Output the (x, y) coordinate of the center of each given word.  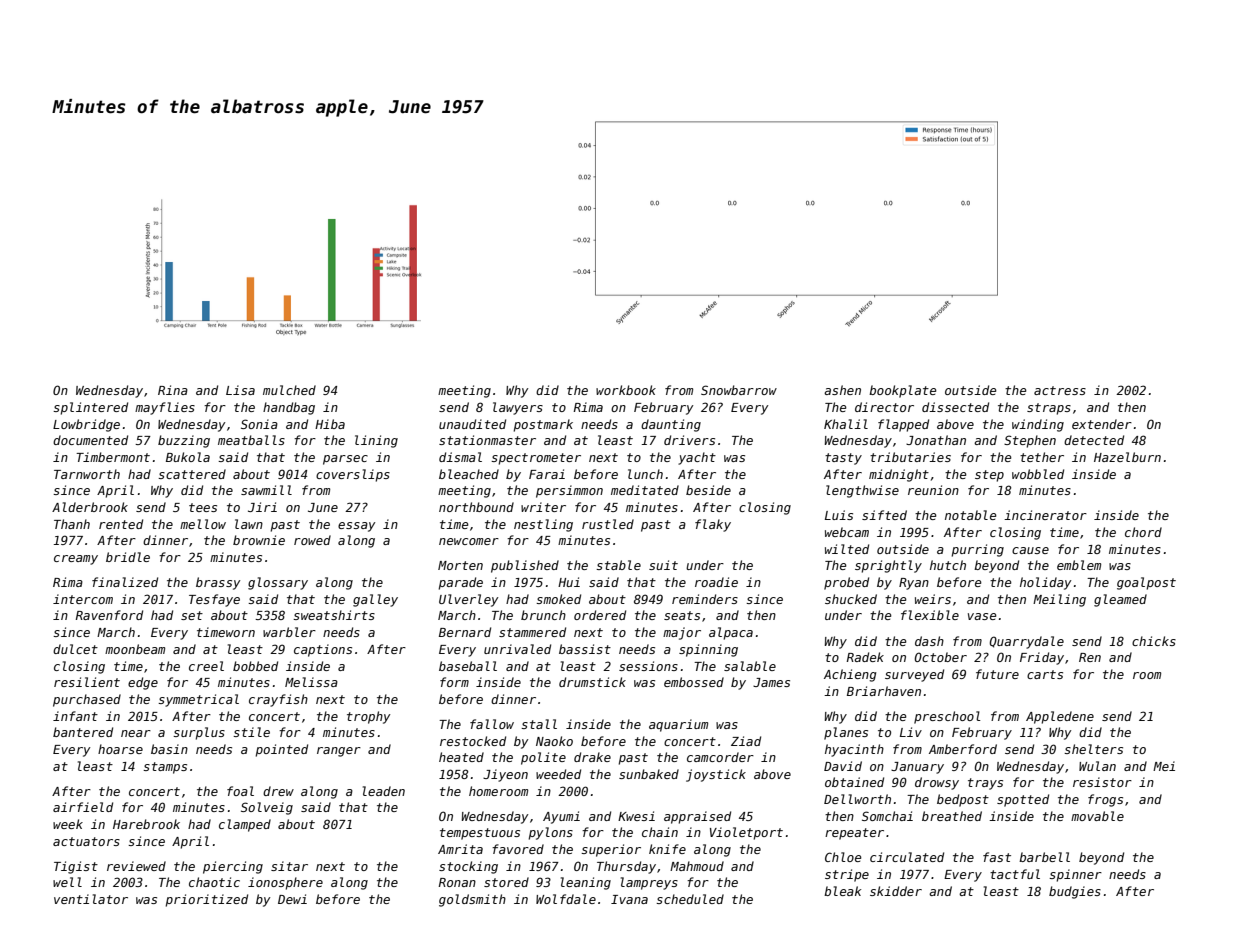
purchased (87, 700)
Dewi (292, 899)
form (454, 682)
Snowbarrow (739, 390)
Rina (173, 390)
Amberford (963, 749)
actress (1060, 390)
